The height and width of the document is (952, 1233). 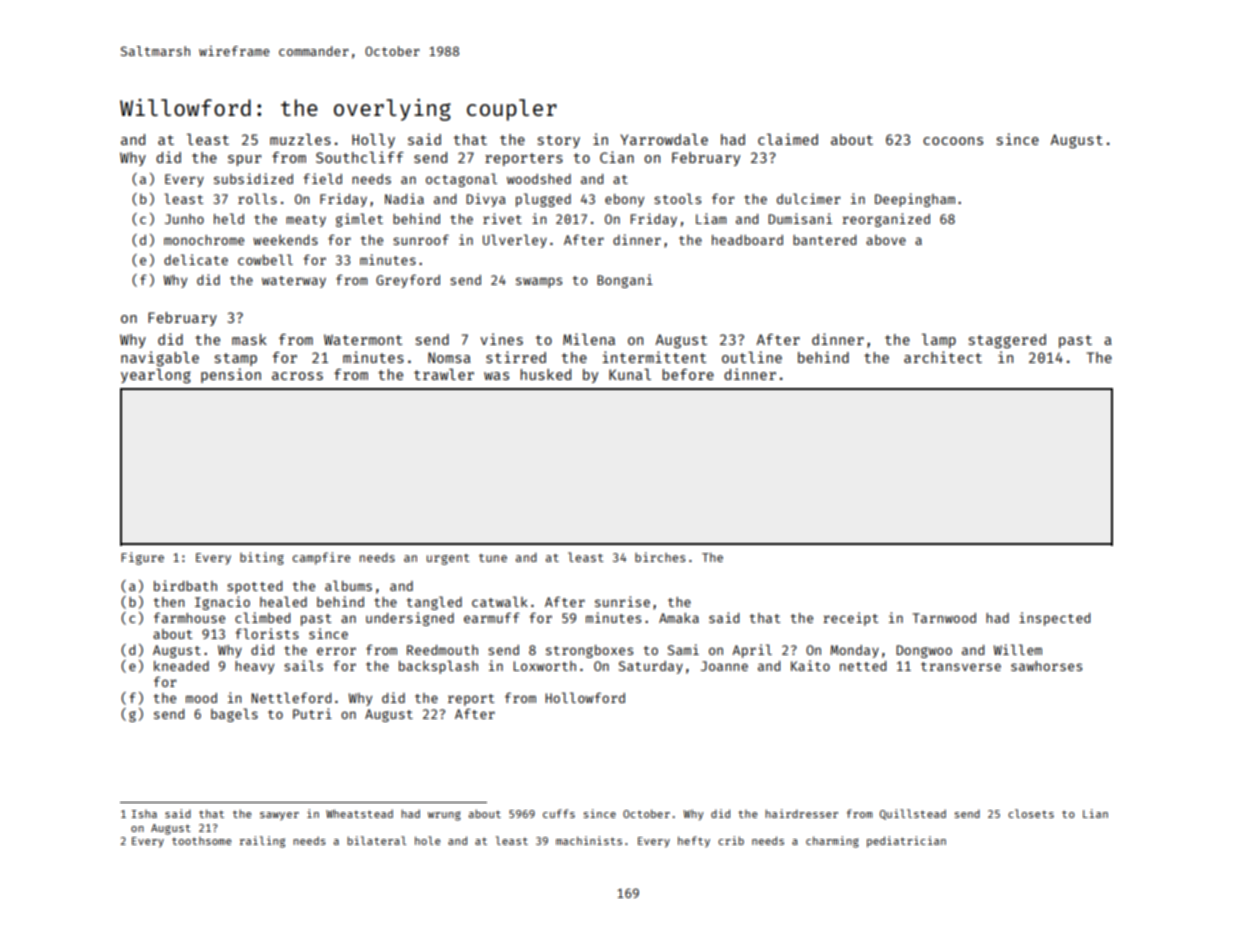 What do you see at coordinates (359, 813) in the document?
I see `Wheatstead` at bounding box center [359, 813].
